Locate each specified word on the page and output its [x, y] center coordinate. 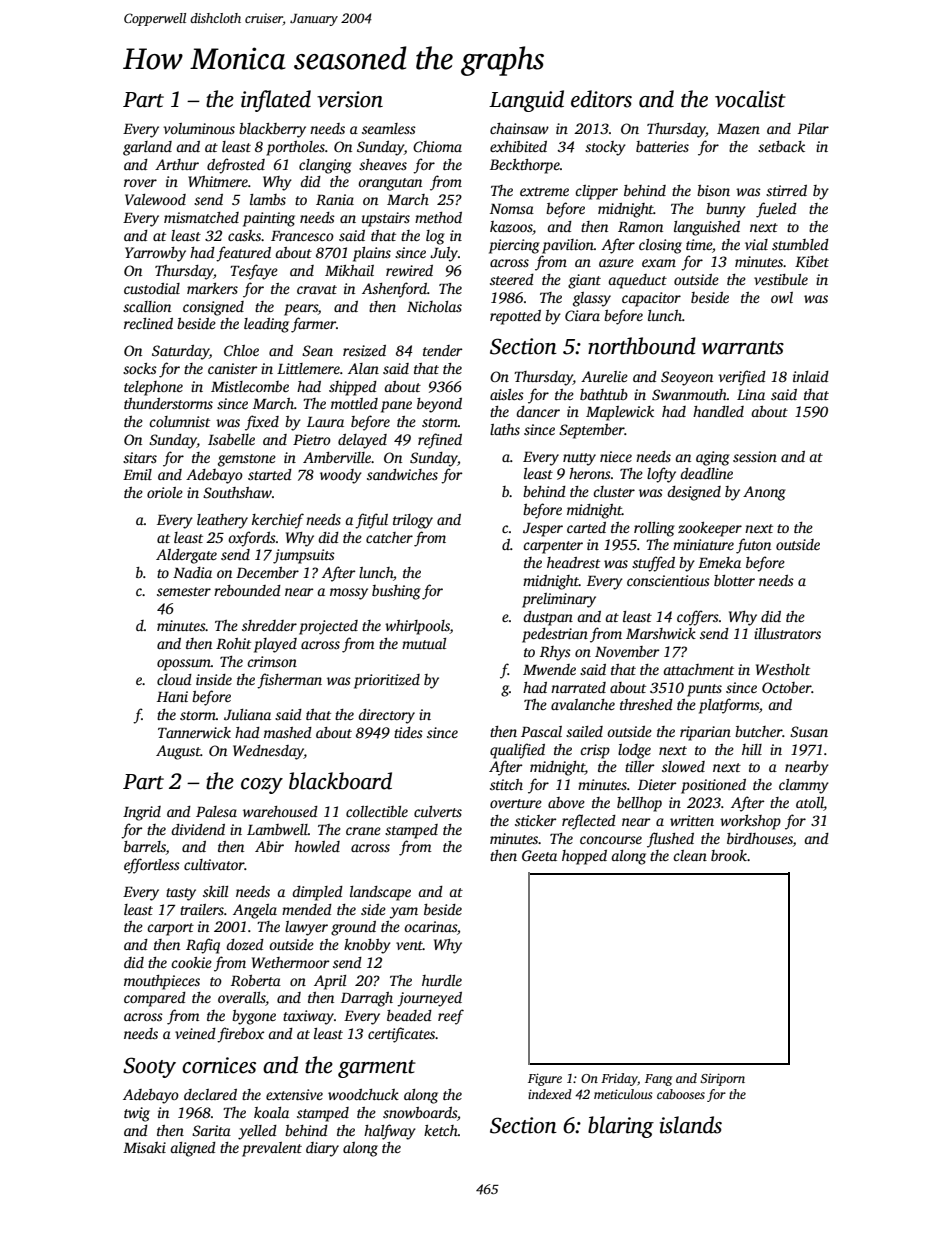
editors [601, 99]
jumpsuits [304, 556]
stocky [605, 148]
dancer [538, 411]
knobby [367, 946]
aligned [193, 1149]
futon [753, 546]
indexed [550, 1094]
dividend [198, 829]
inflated [276, 101]
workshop [750, 822]
